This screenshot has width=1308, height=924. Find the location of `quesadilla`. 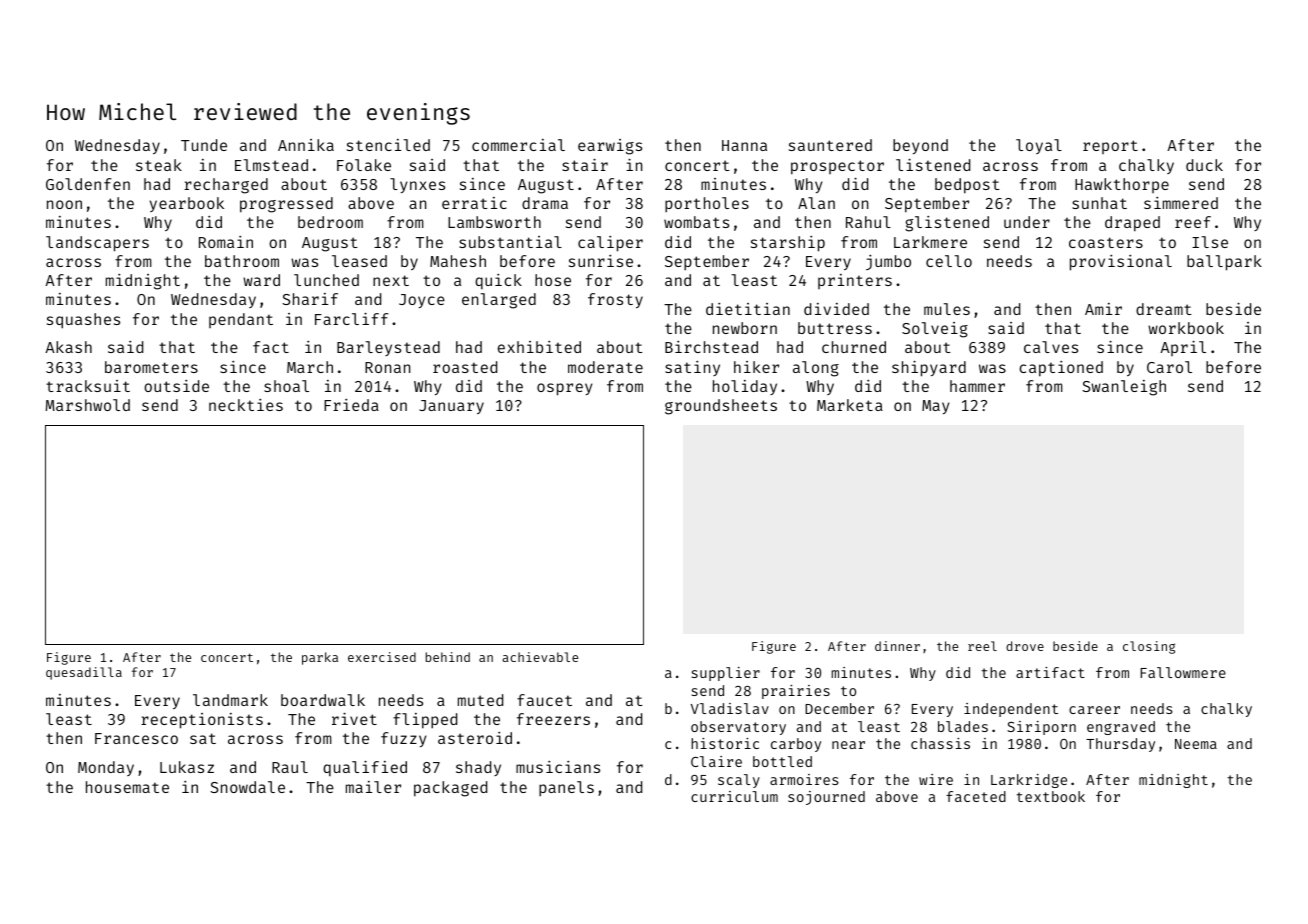

quesadilla is located at coordinates (84, 673).
